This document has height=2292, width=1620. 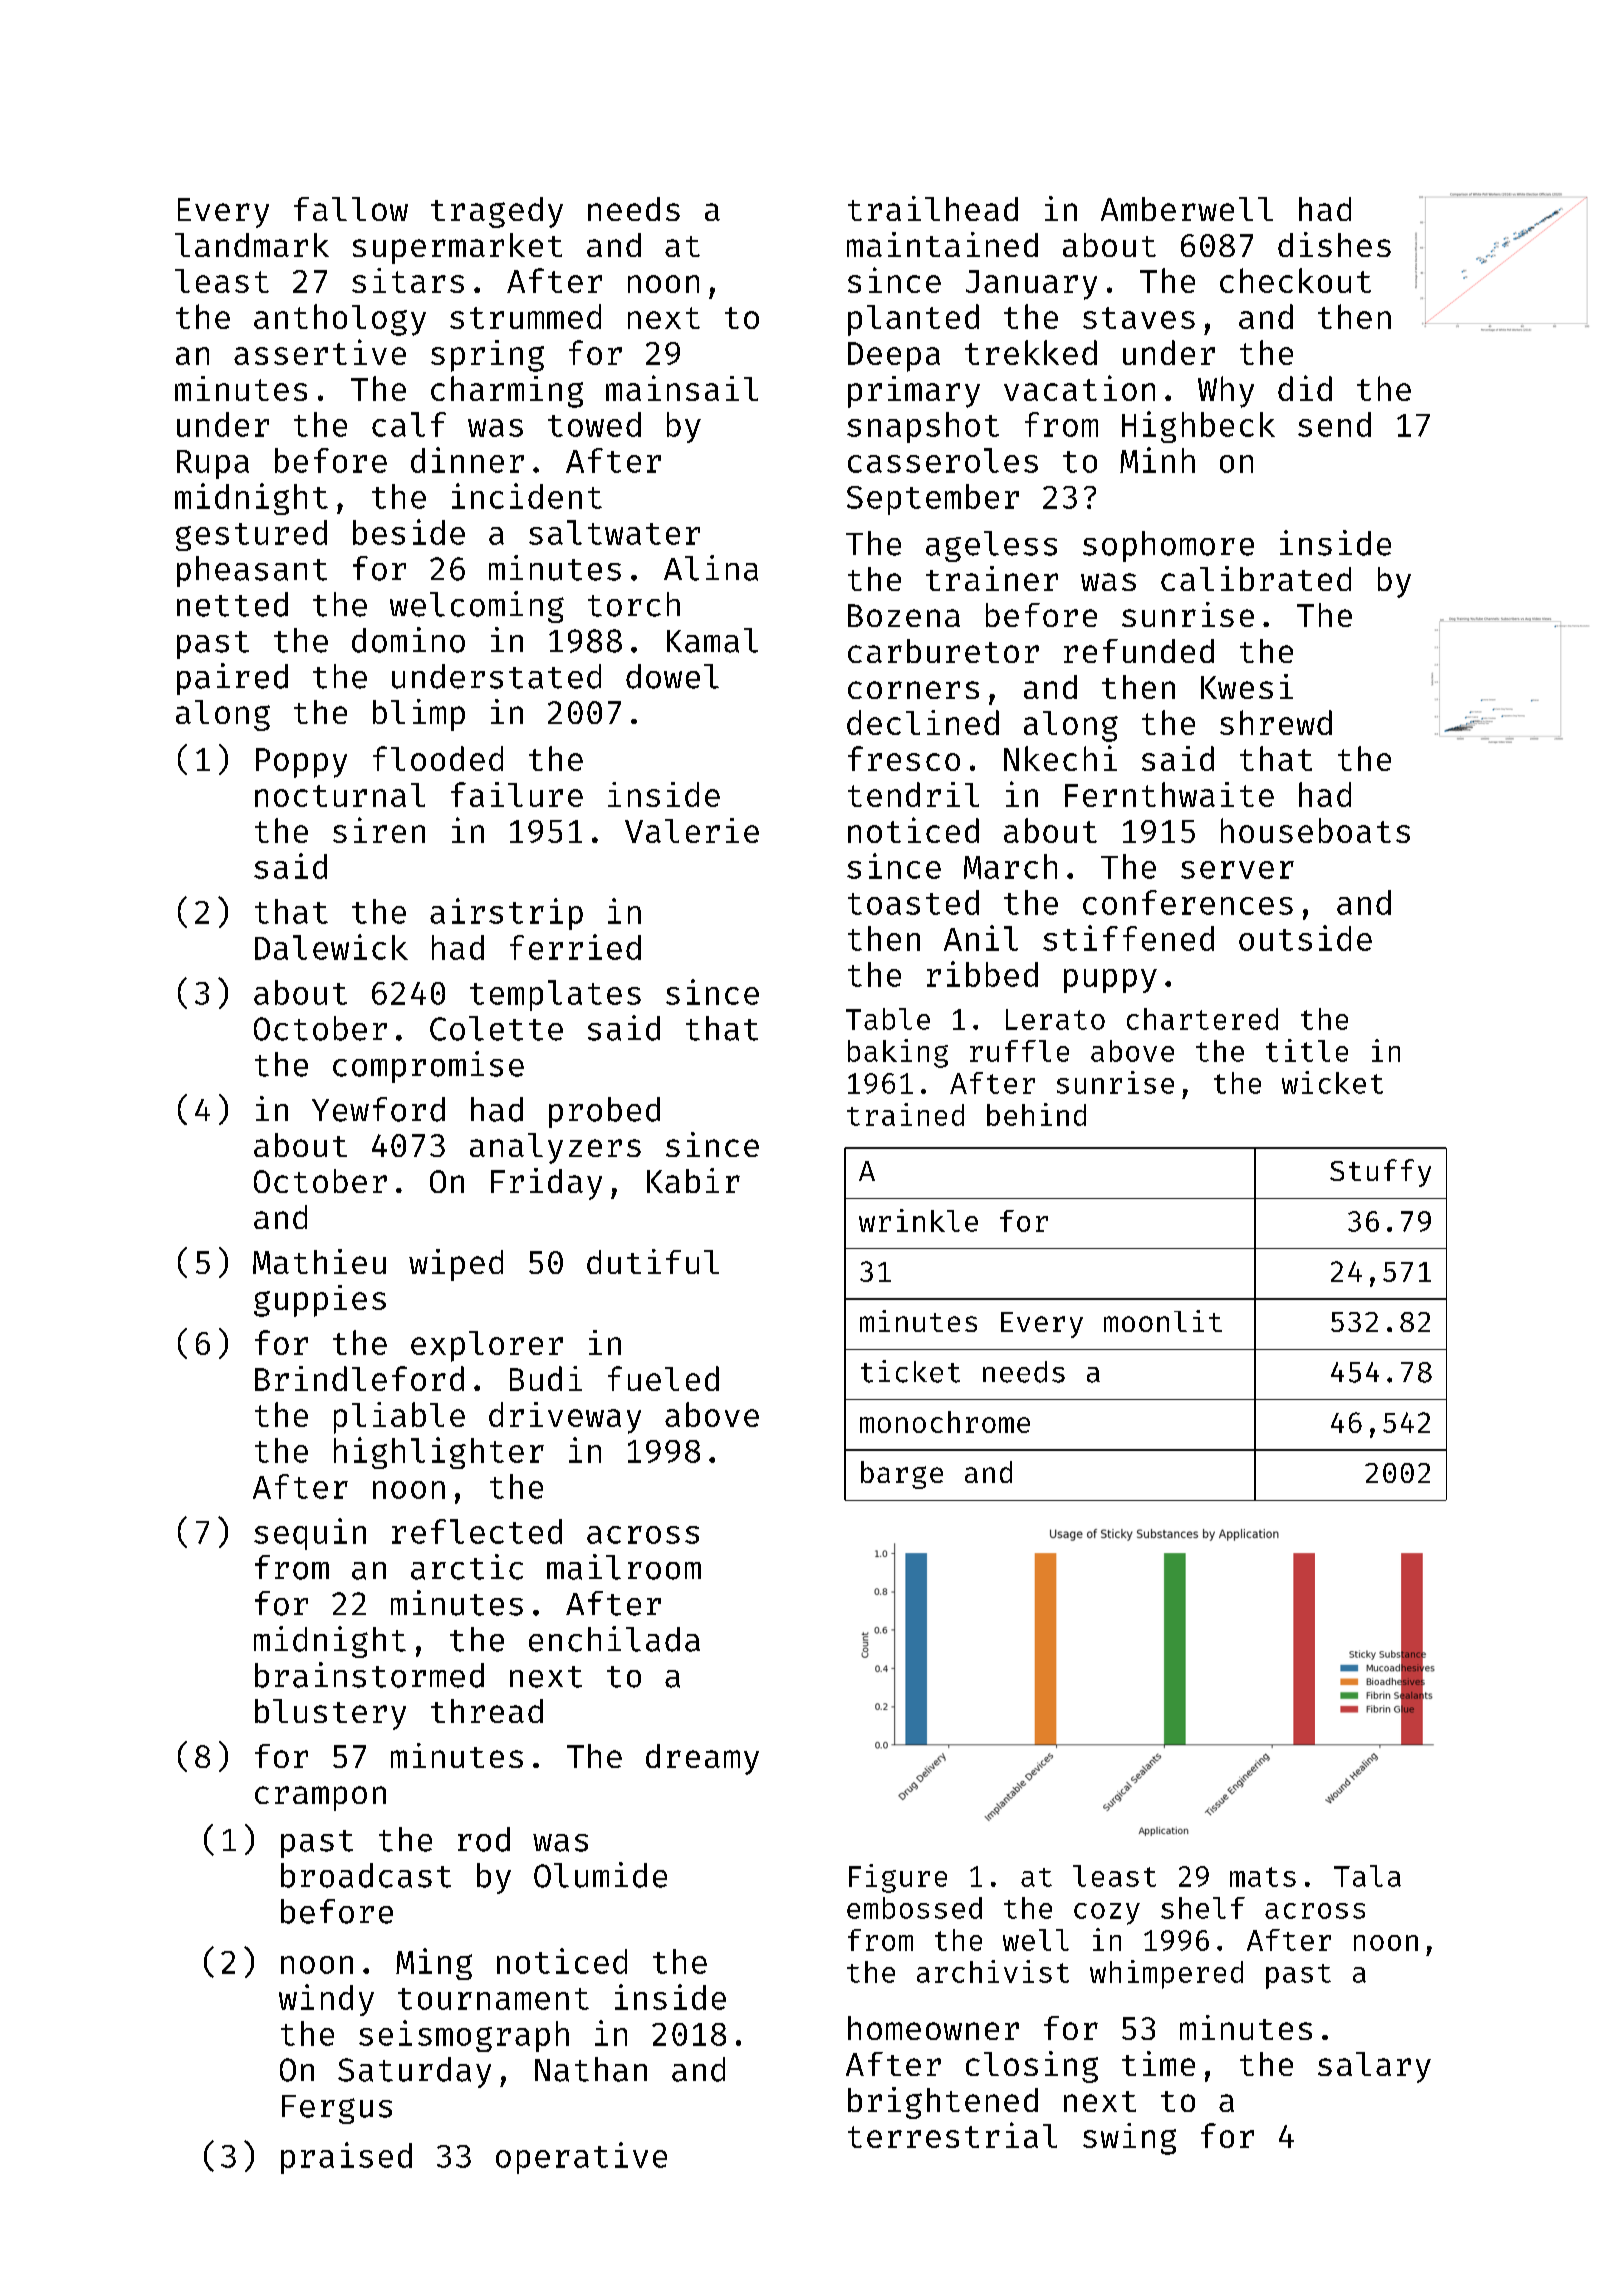 What do you see at coordinates (1036, 1114) in the document?
I see `behind` at bounding box center [1036, 1114].
